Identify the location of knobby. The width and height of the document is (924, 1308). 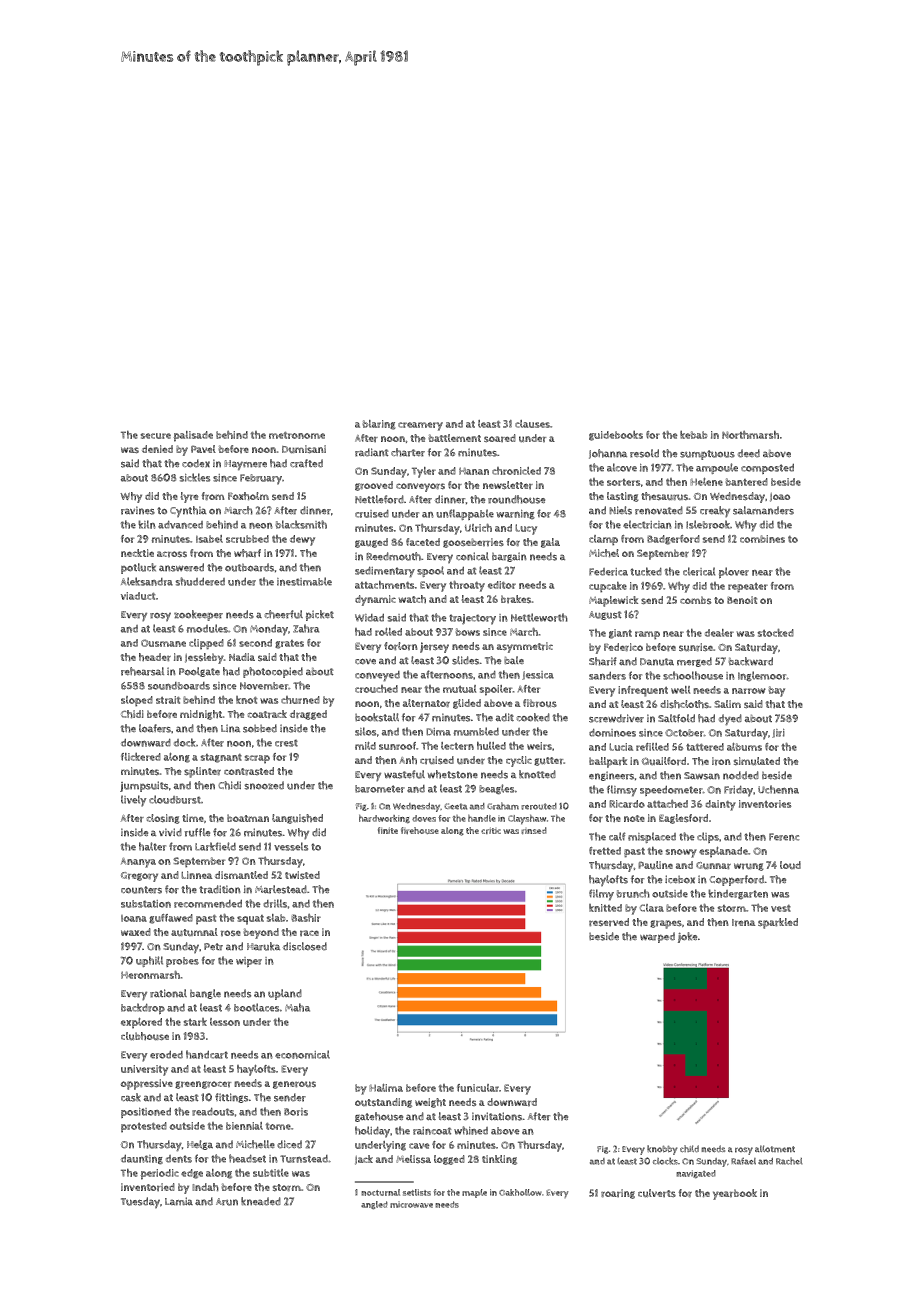
(662, 1150).
